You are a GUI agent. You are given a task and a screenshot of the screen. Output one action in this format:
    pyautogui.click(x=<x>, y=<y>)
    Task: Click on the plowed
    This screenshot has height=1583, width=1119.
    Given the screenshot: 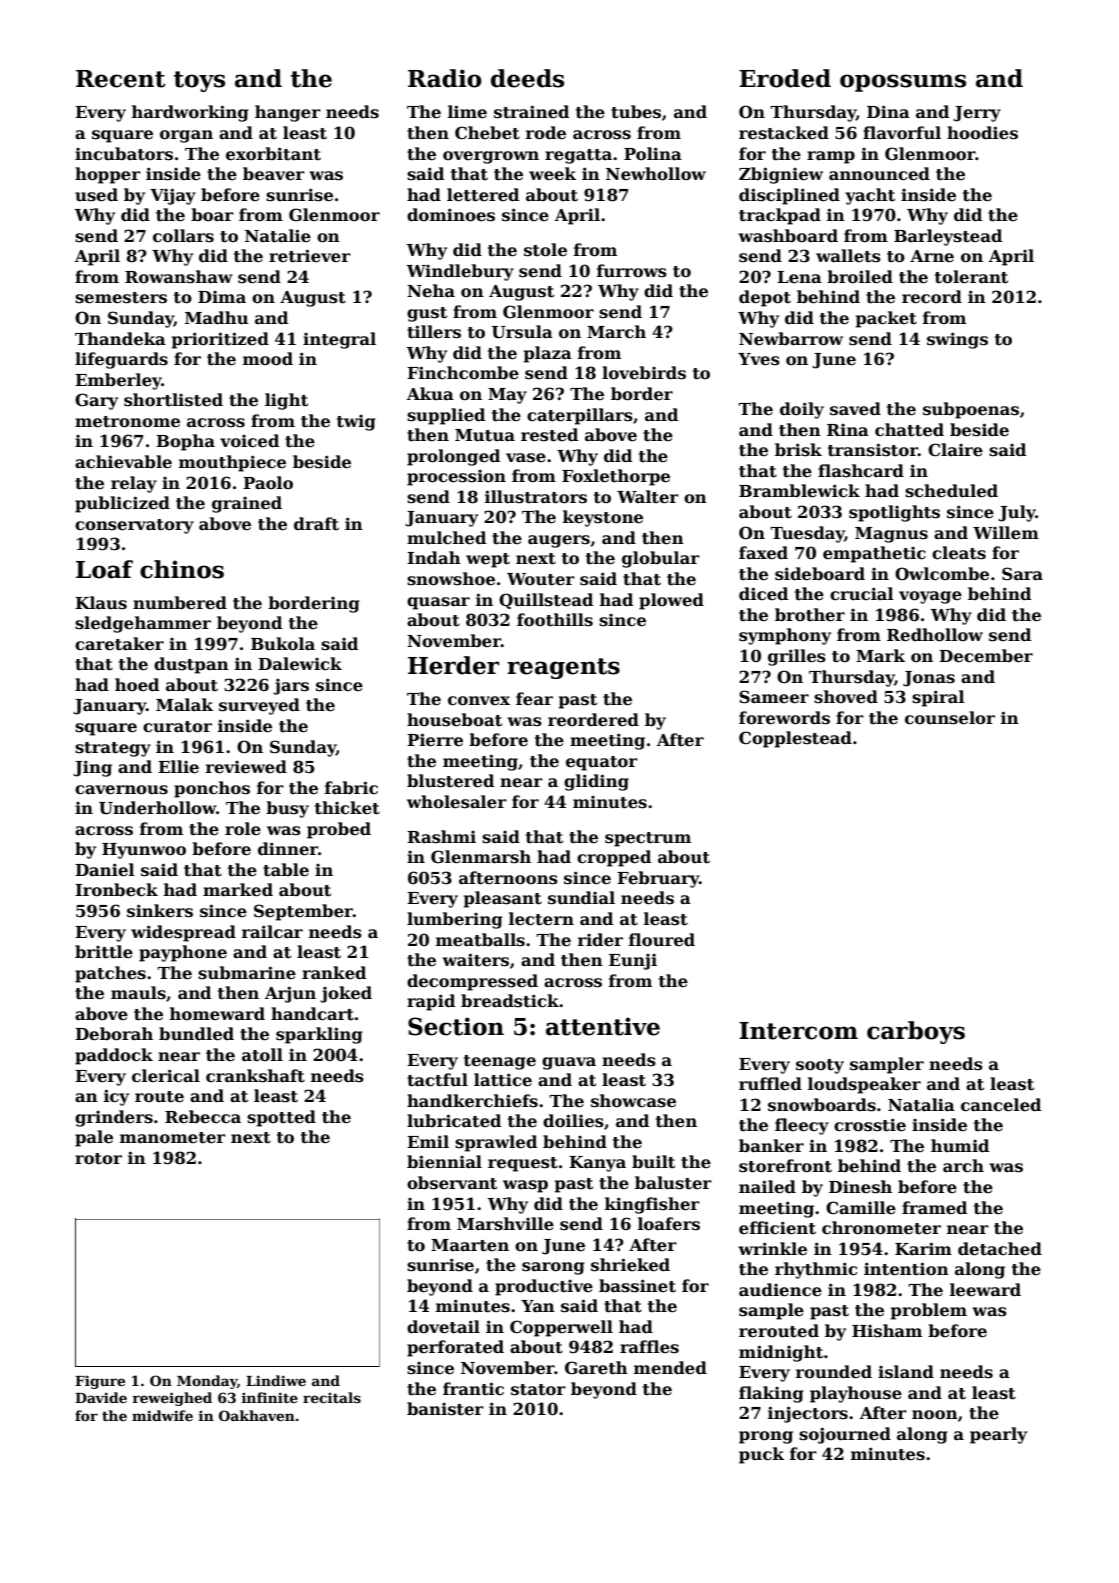 What is the action you would take?
    pyautogui.click(x=671, y=601)
